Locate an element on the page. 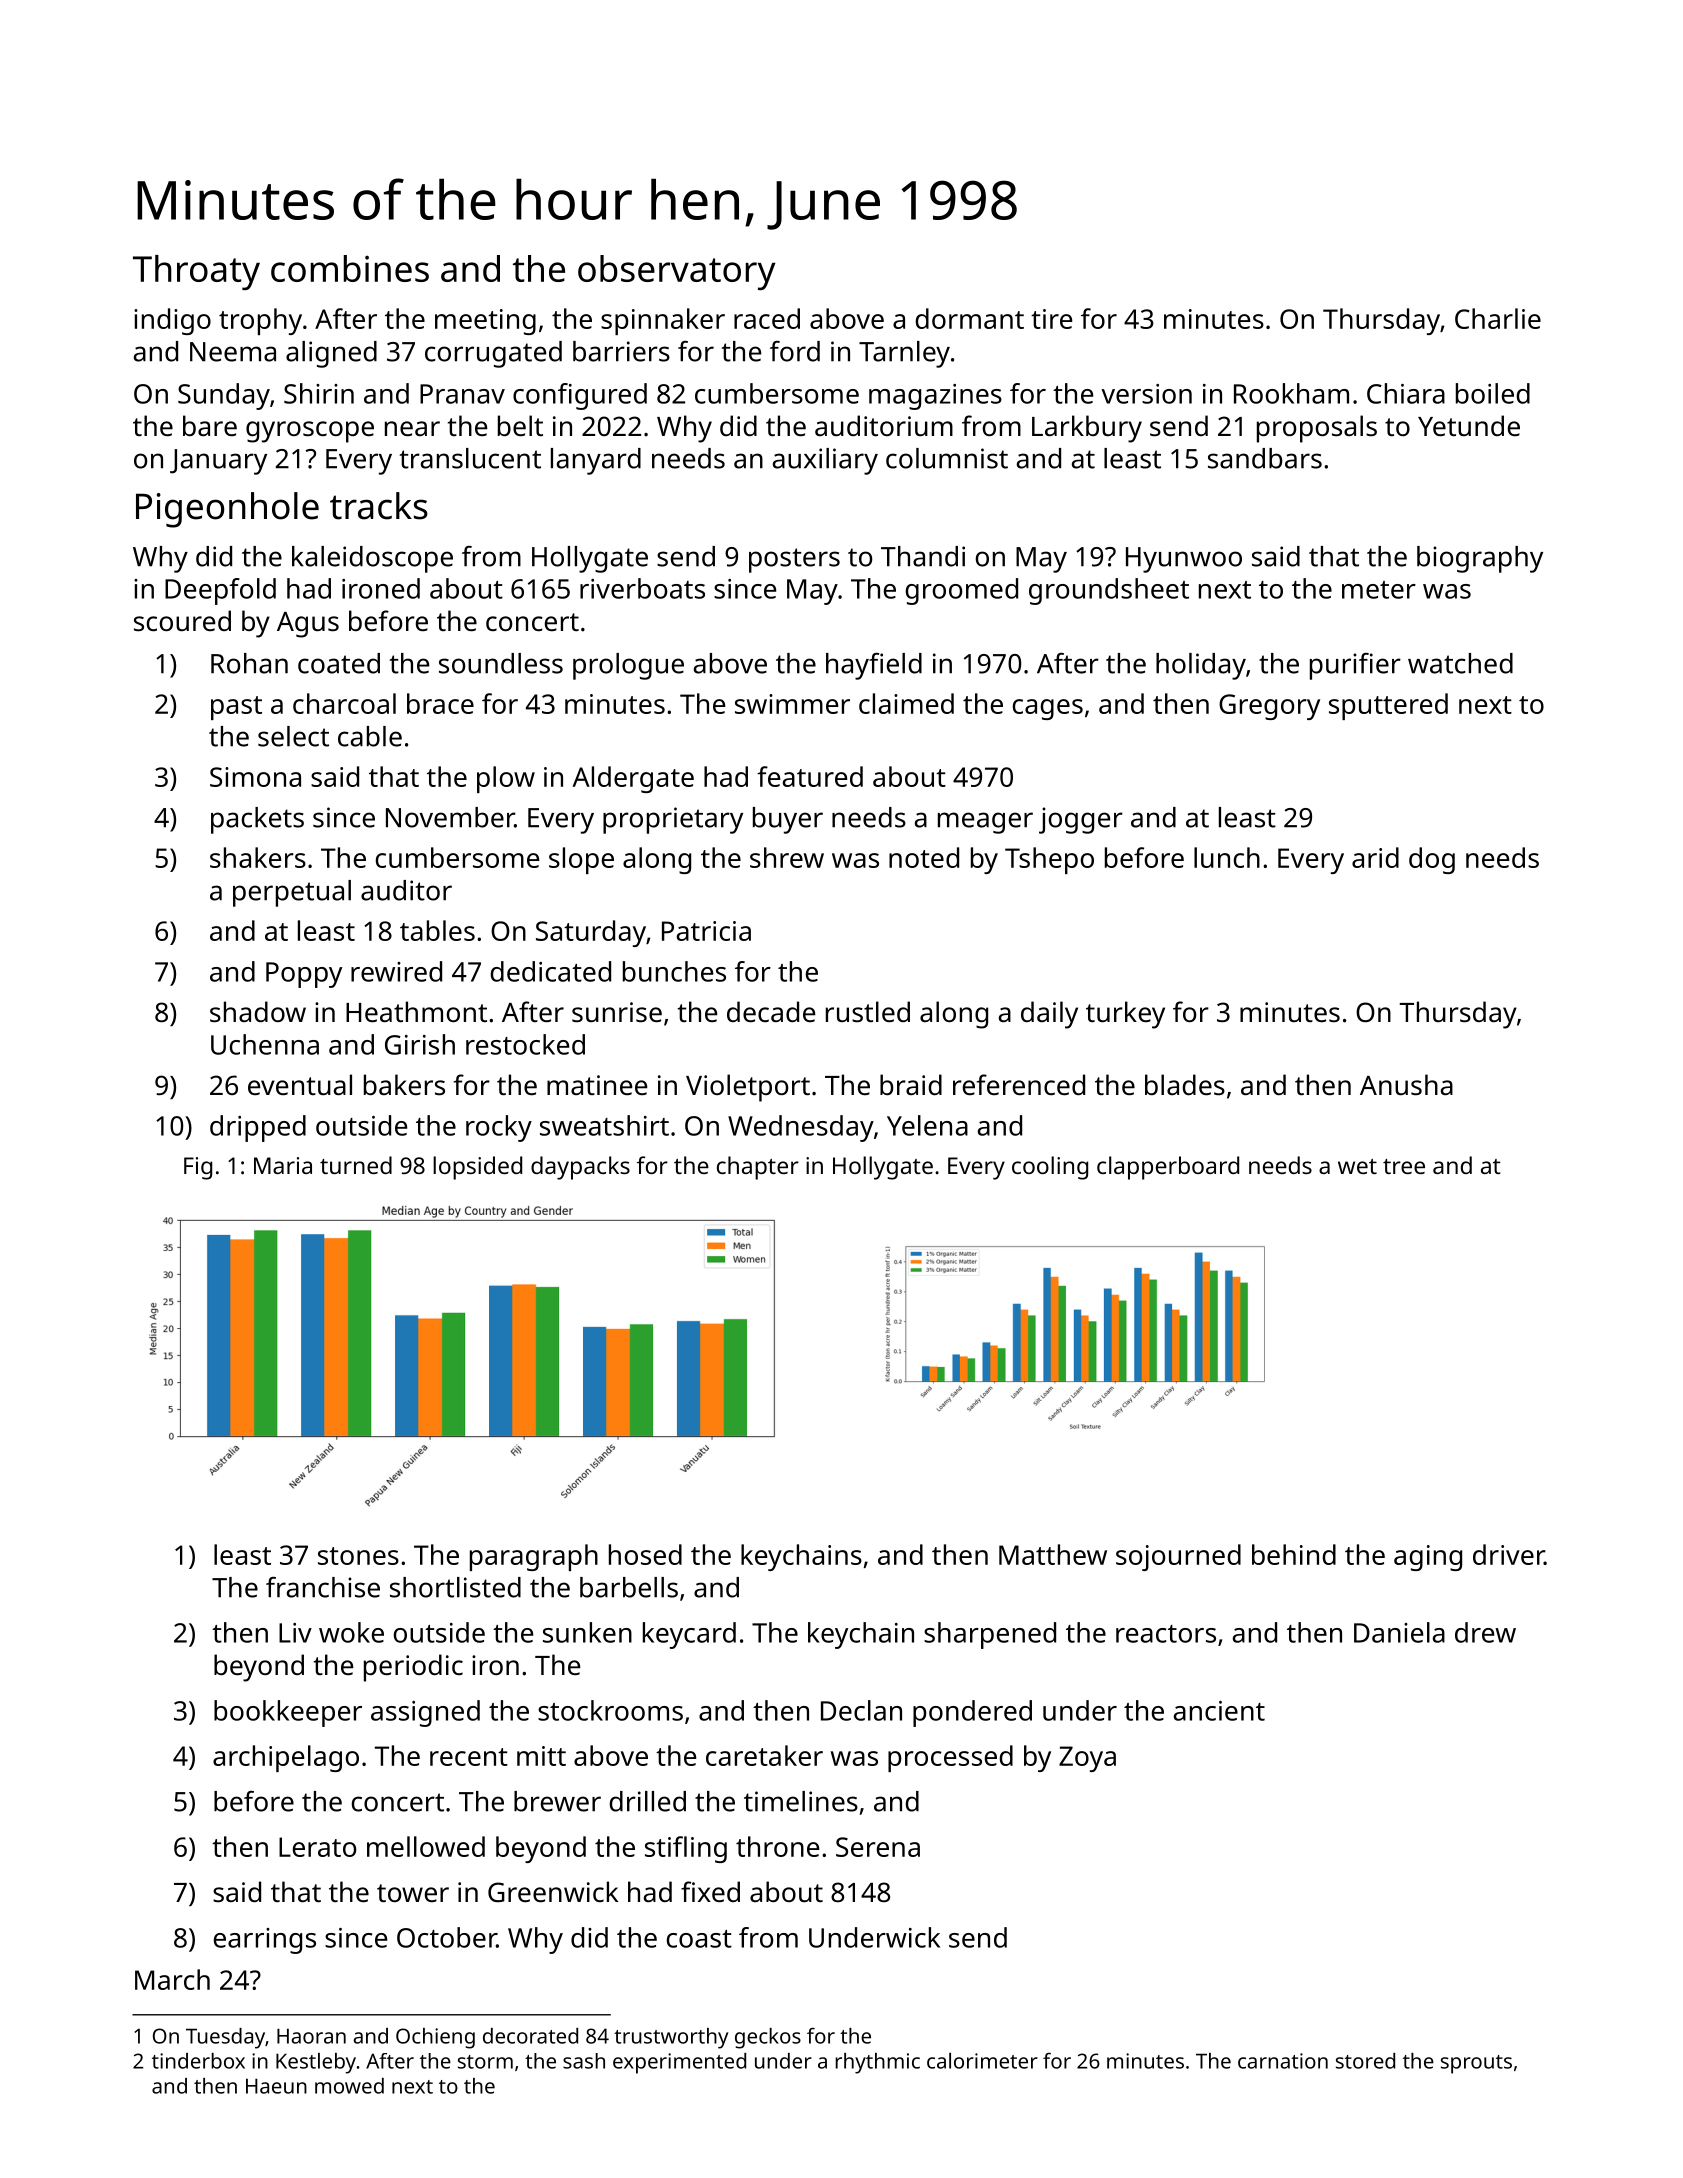 The width and height of the document is (1683, 2178). tinderbox is located at coordinates (198, 2061).
